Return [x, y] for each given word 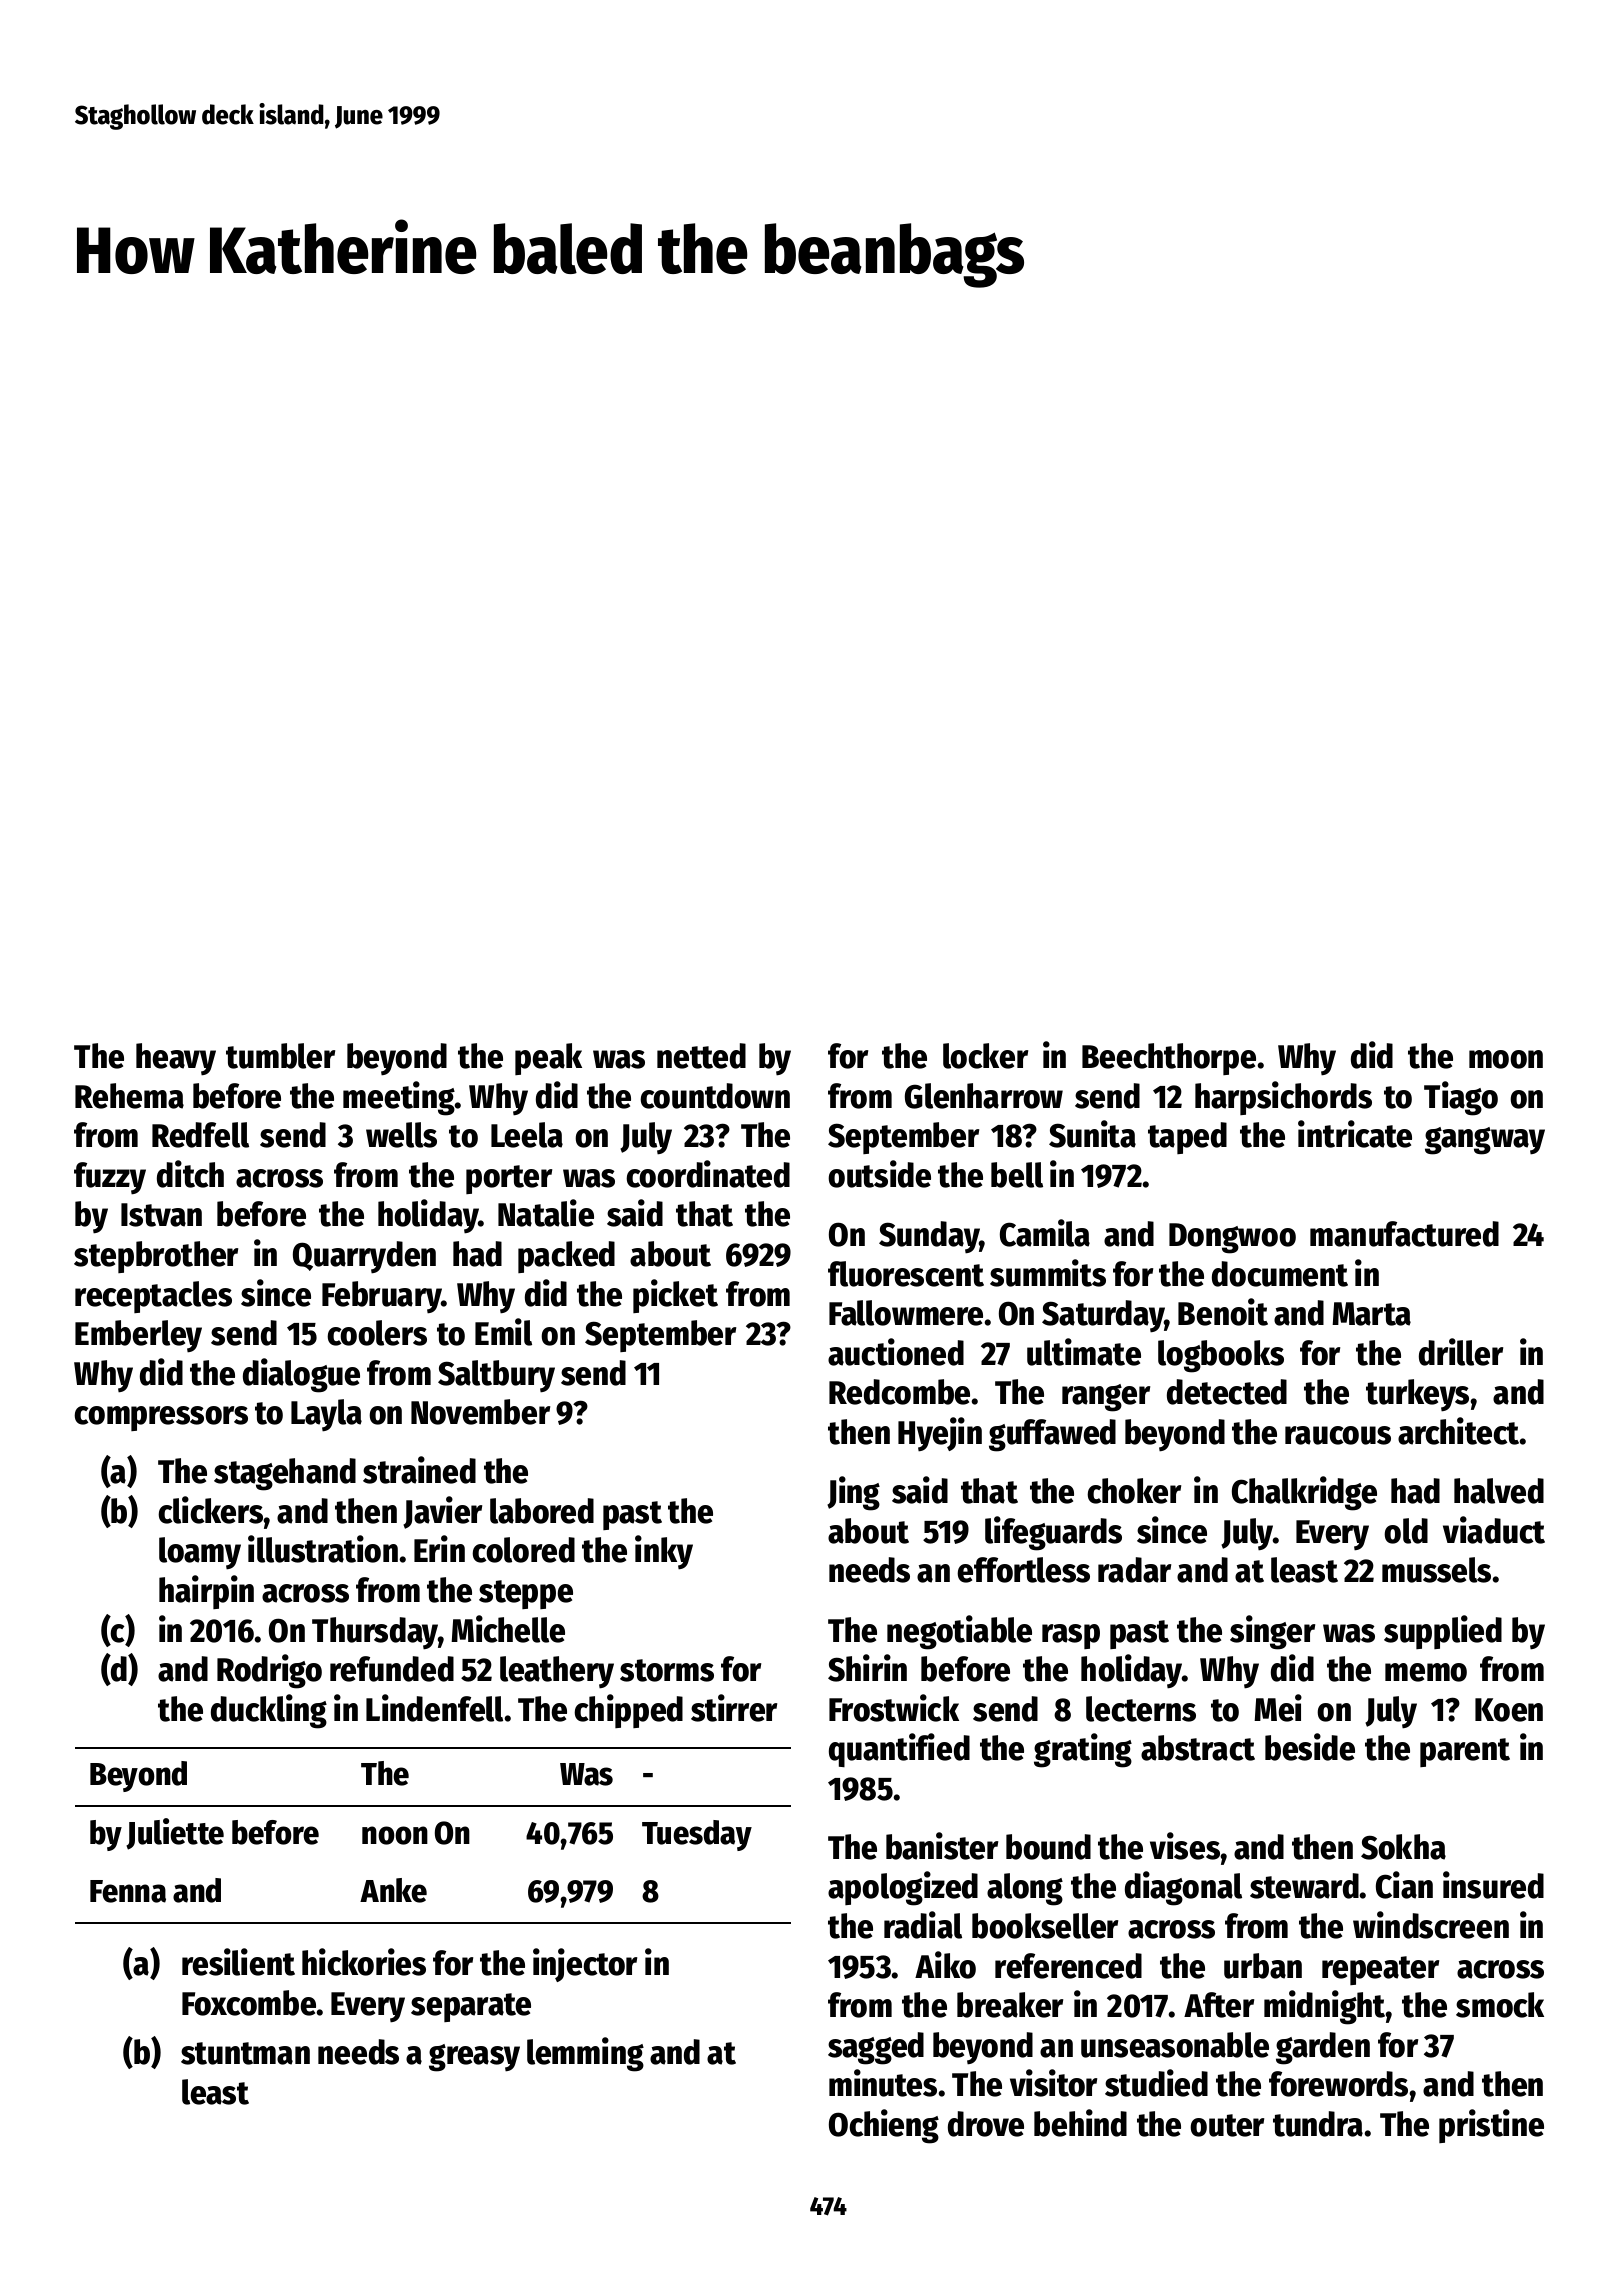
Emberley [138, 1336]
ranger [1106, 1398]
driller [1461, 1352]
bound [1048, 1847]
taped [1187, 1138]
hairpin [206, 1592]
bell [1017, 1175]
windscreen [1431, 1925]
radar [1134, 1570]
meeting [399, 1098]
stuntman [245, 2053]
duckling [269, 1711]
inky [664, 1552]
